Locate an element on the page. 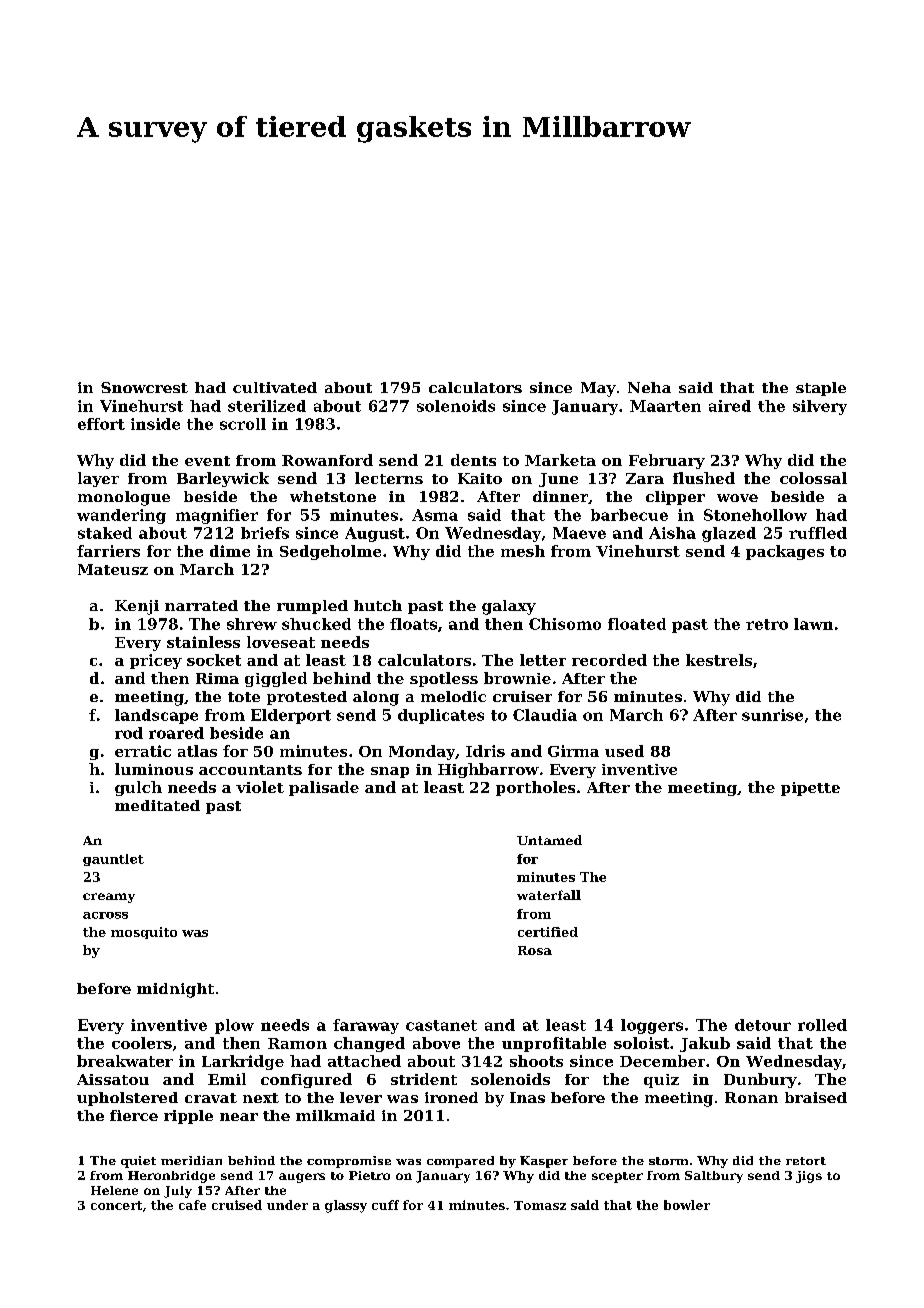  Marketa is located at coordinates (560, 460).
